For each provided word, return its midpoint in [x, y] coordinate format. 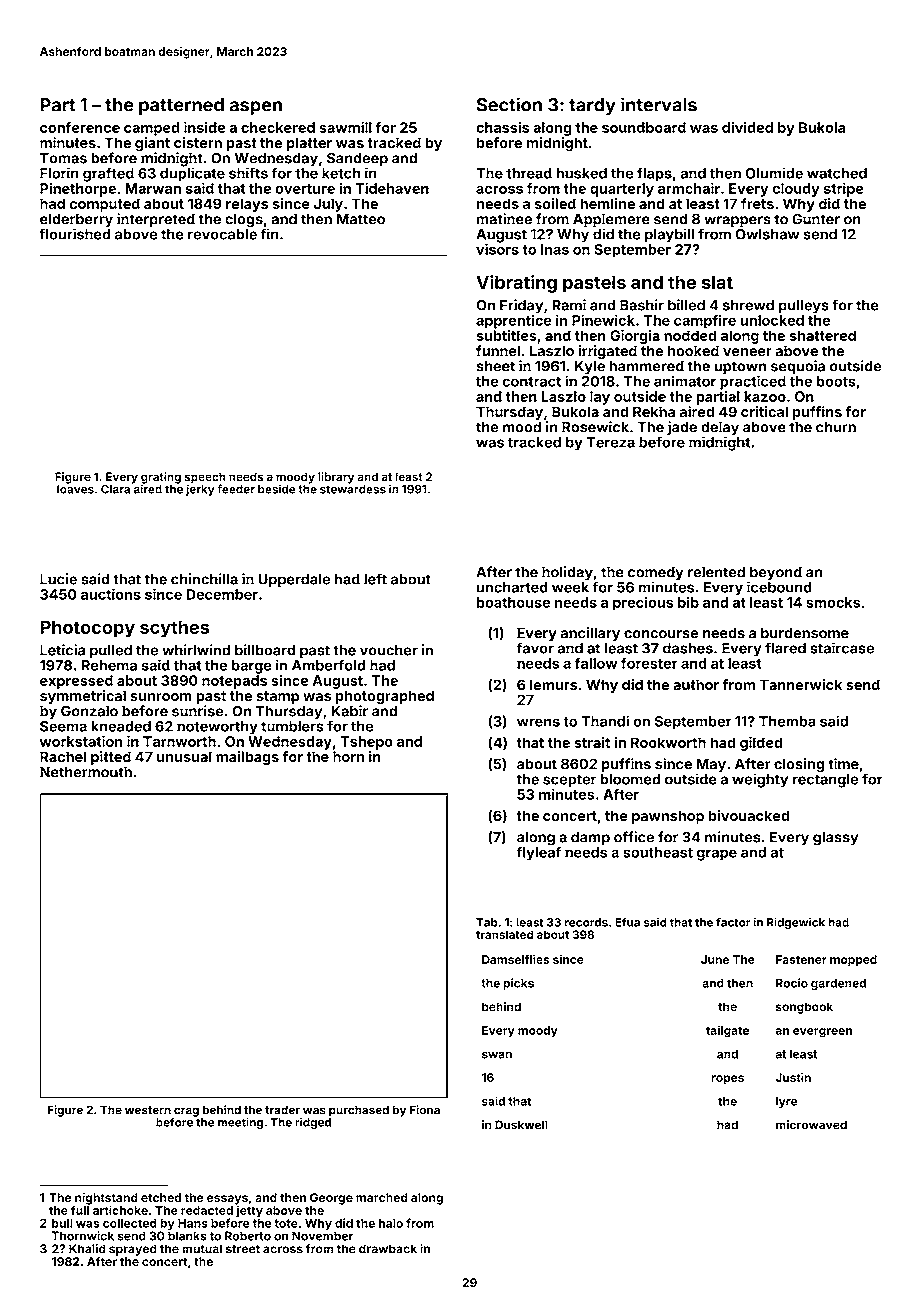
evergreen [822, 1033]
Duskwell [521, 1125]
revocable [222, 234]
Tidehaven [392, 188]
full [80, 1210]
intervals [659, 104]
